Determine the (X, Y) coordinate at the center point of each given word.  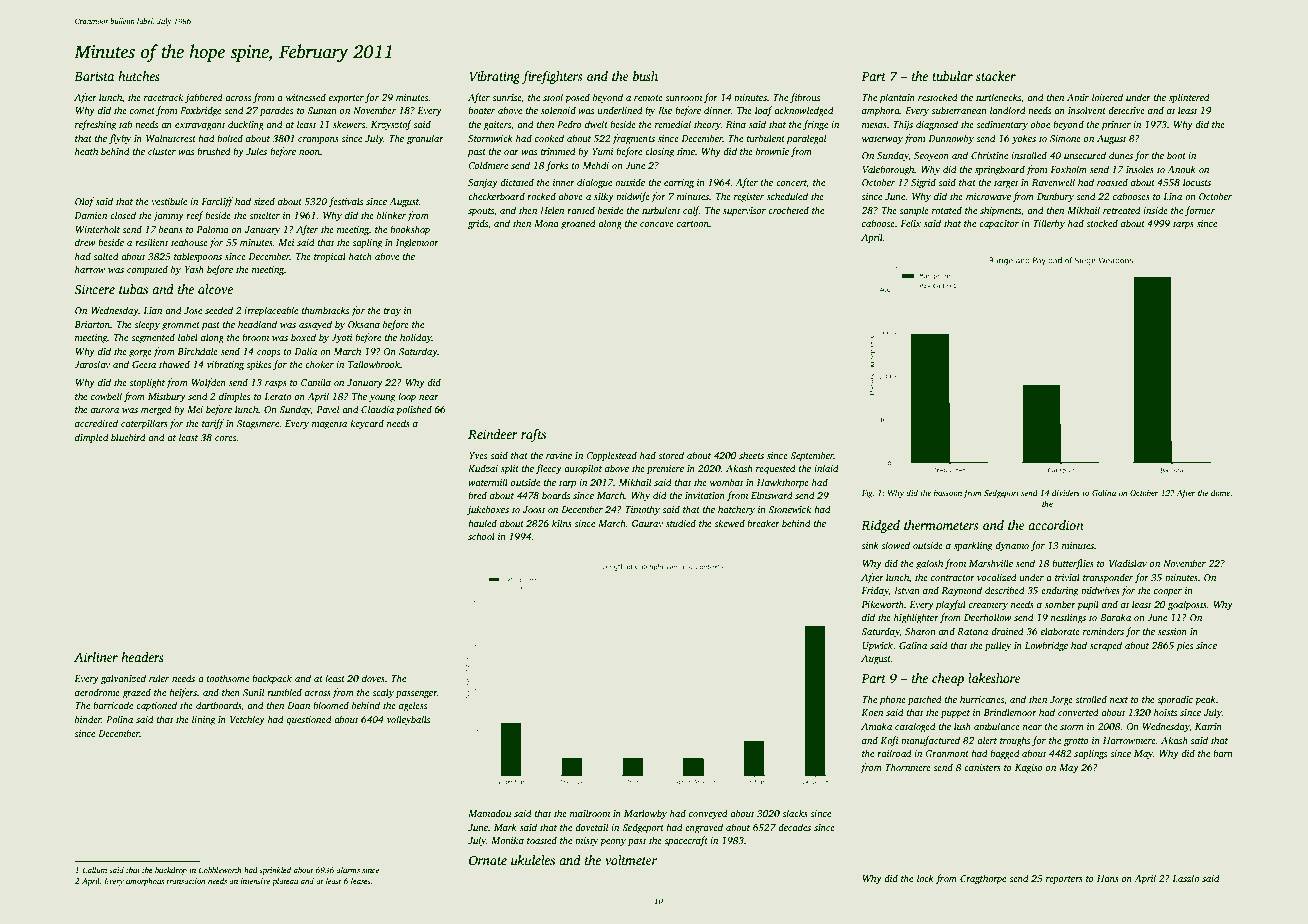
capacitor (999, 225)
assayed (315, 325)
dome (1220, 492)
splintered (1189, 98)
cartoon (693, 224)
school (481, 536)
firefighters (552, 77)
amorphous (145, 882)
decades (794, 827)
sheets (751, 455)
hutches (139, 76)
